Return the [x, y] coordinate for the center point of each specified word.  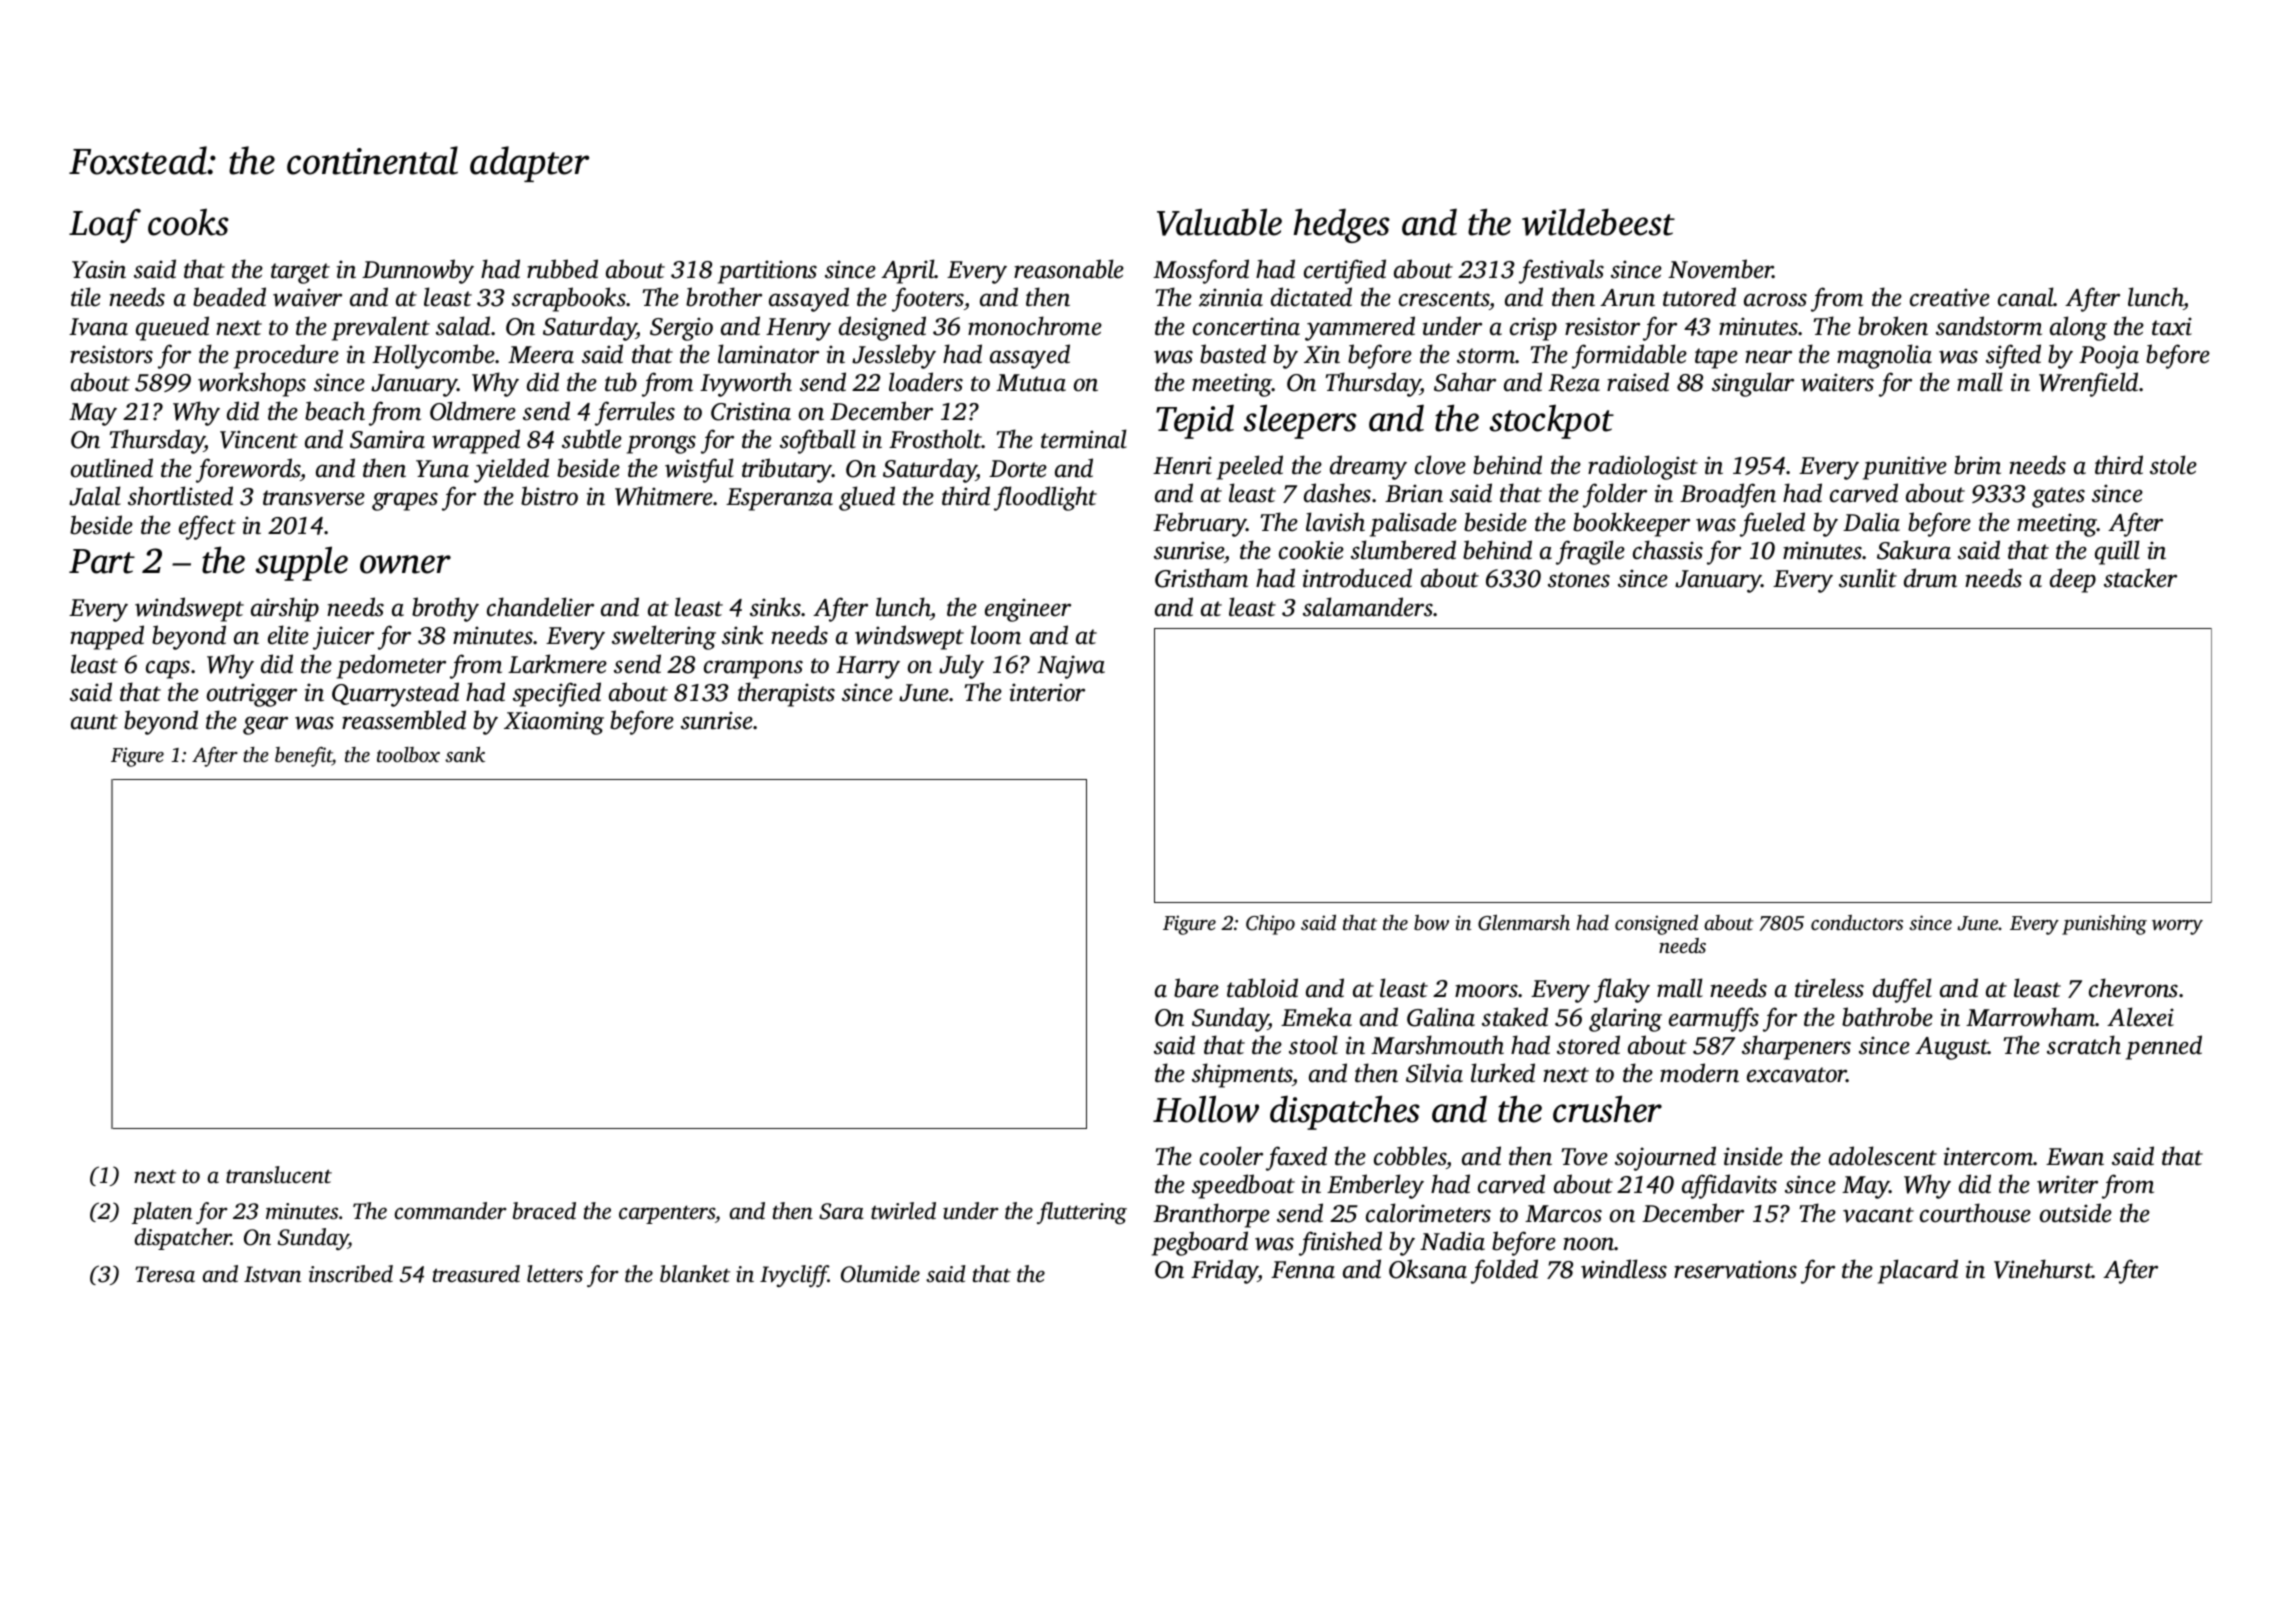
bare [1196, 988]
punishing [2104, 925]
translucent [279, 1175]
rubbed [562, 269]
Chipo [1270, 925]
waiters [1837, 382]
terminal [1084, 439]
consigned [1656, 925]
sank [465, 754]
